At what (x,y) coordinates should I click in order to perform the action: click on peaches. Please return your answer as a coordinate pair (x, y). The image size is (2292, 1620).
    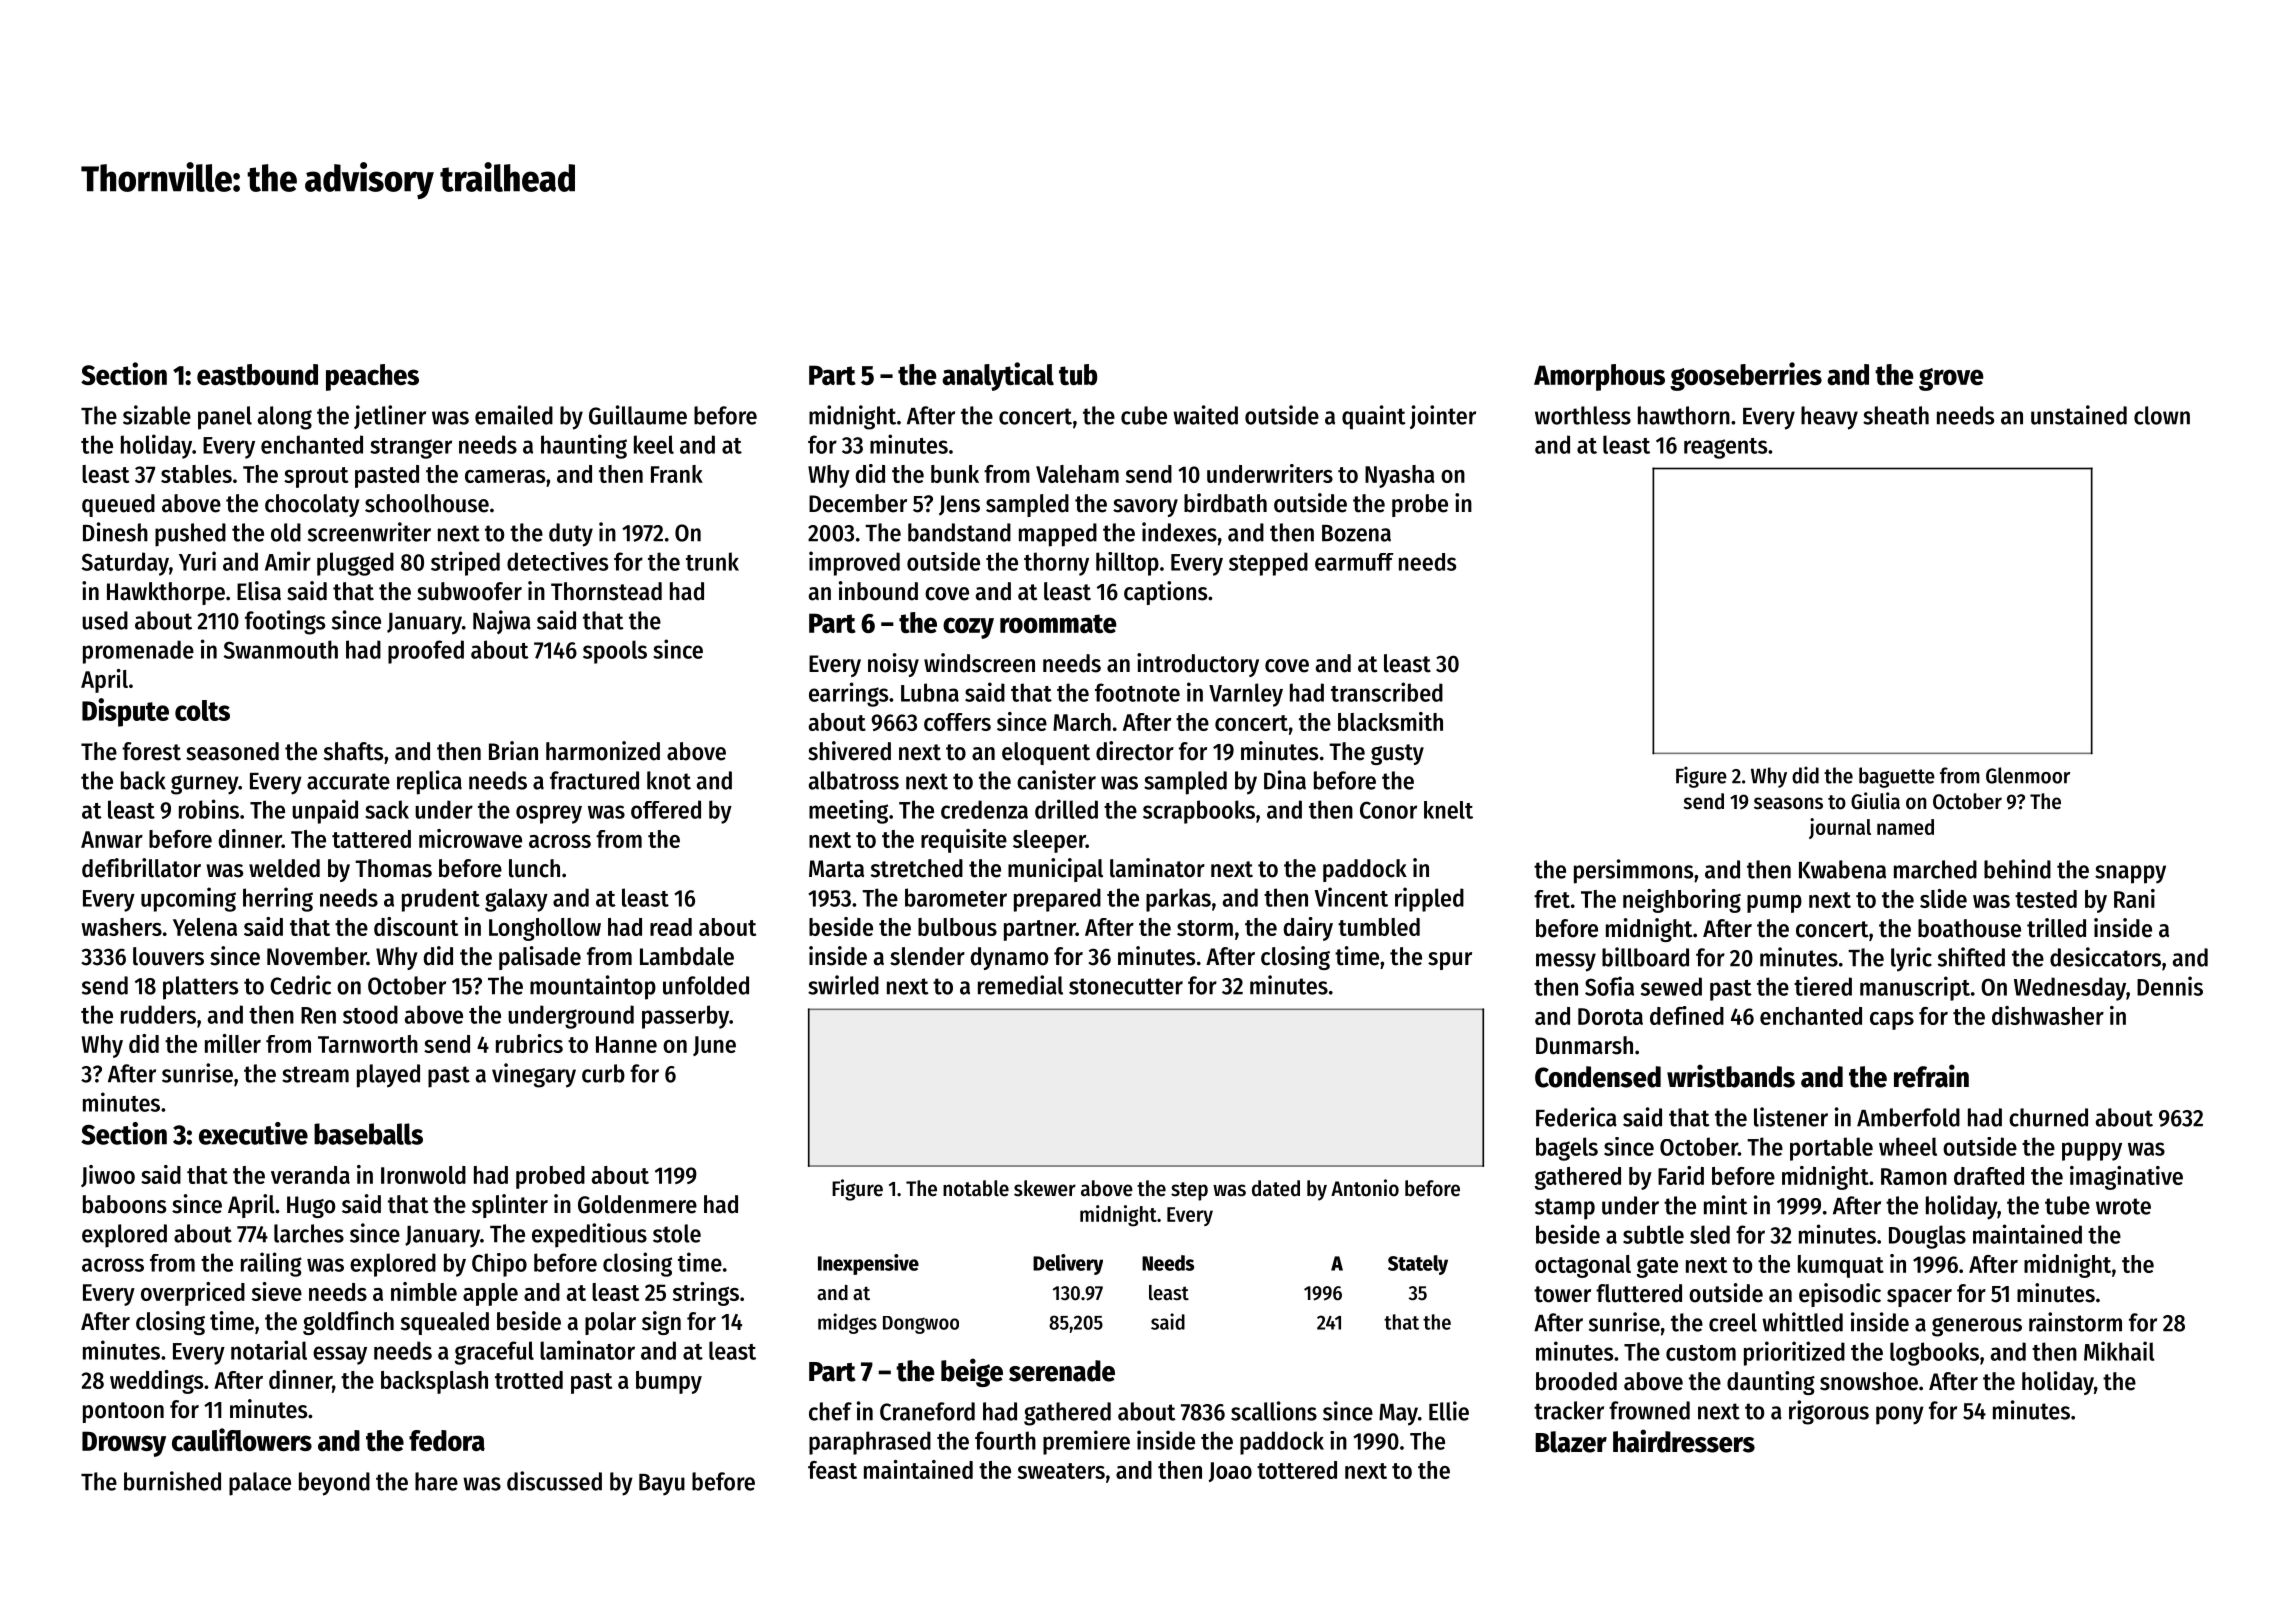
    Looking at the image, I should click on (372, 377).
